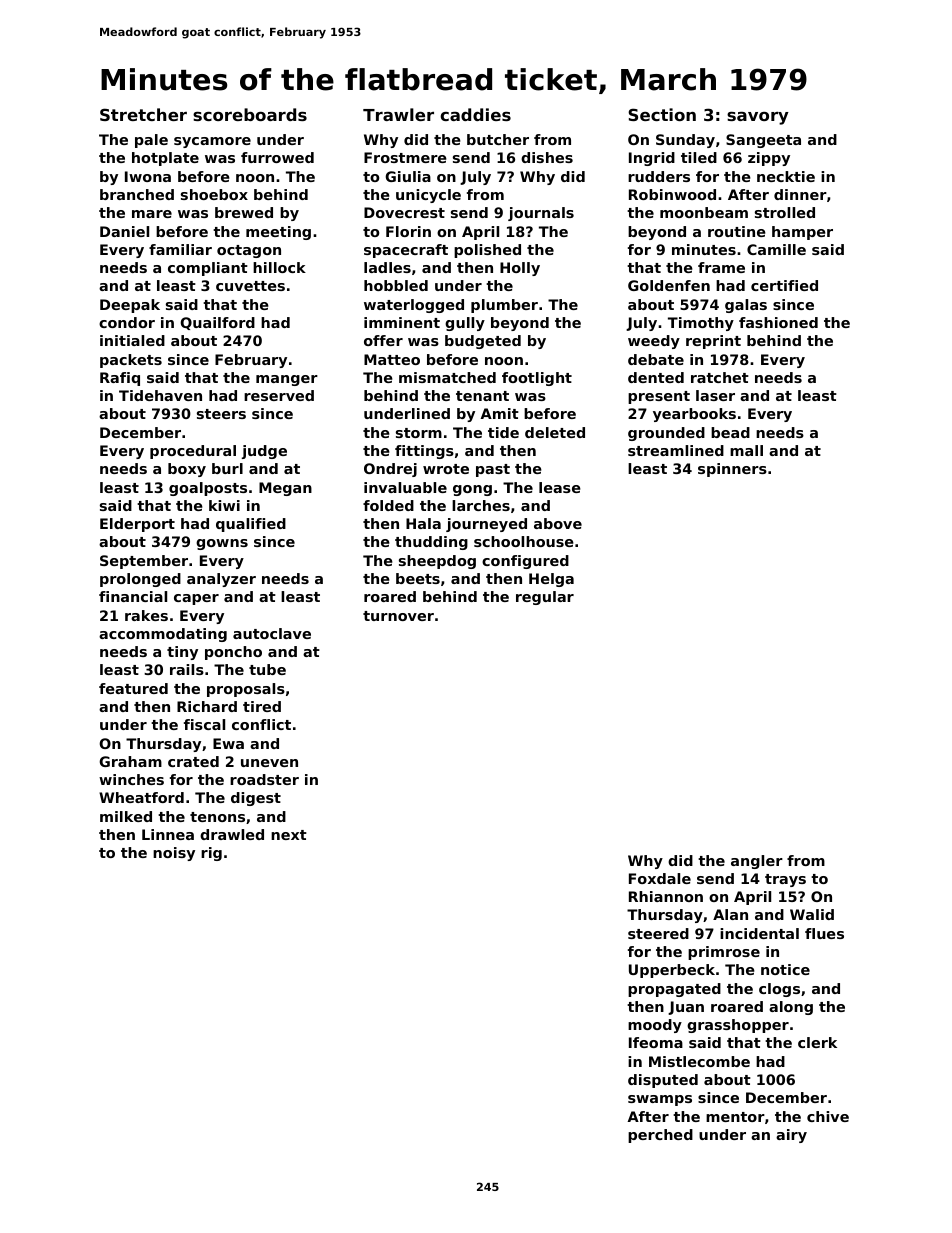 The image size is (952, 1233). What do you see at coordinates (133, 688) in the document?
I see `featured` at bounding box center [133, 688].
